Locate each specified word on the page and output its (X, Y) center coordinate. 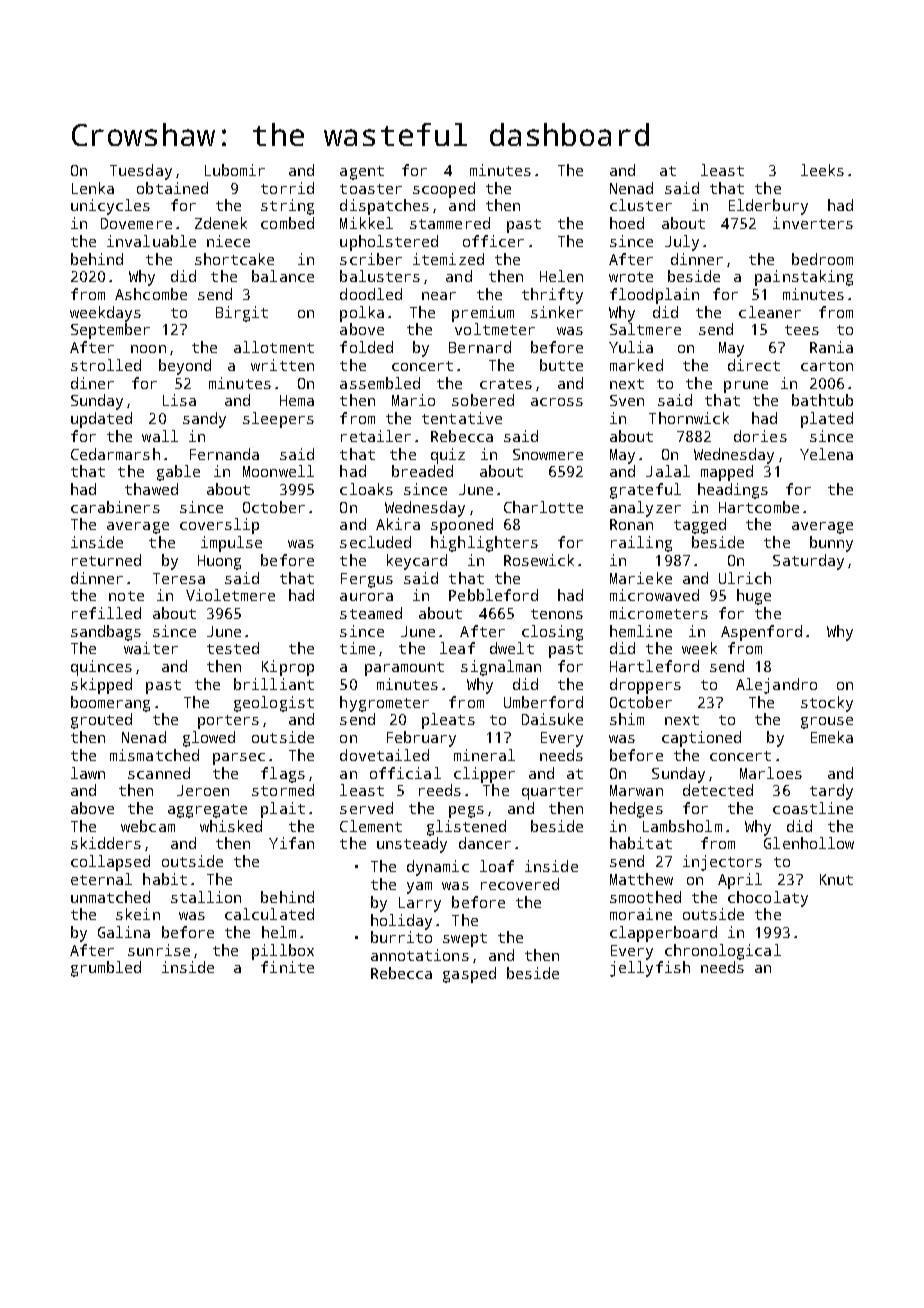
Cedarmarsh (115, 454)
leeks (822, 170)
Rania (831, 347)
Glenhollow (809, 843)
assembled (380, 383)
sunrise (159, 950)
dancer (485, 843)
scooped (444, 190)
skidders (106, 843)
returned (106, 560)
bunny (831, 544)
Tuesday (141, 172)
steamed (371, 613)
